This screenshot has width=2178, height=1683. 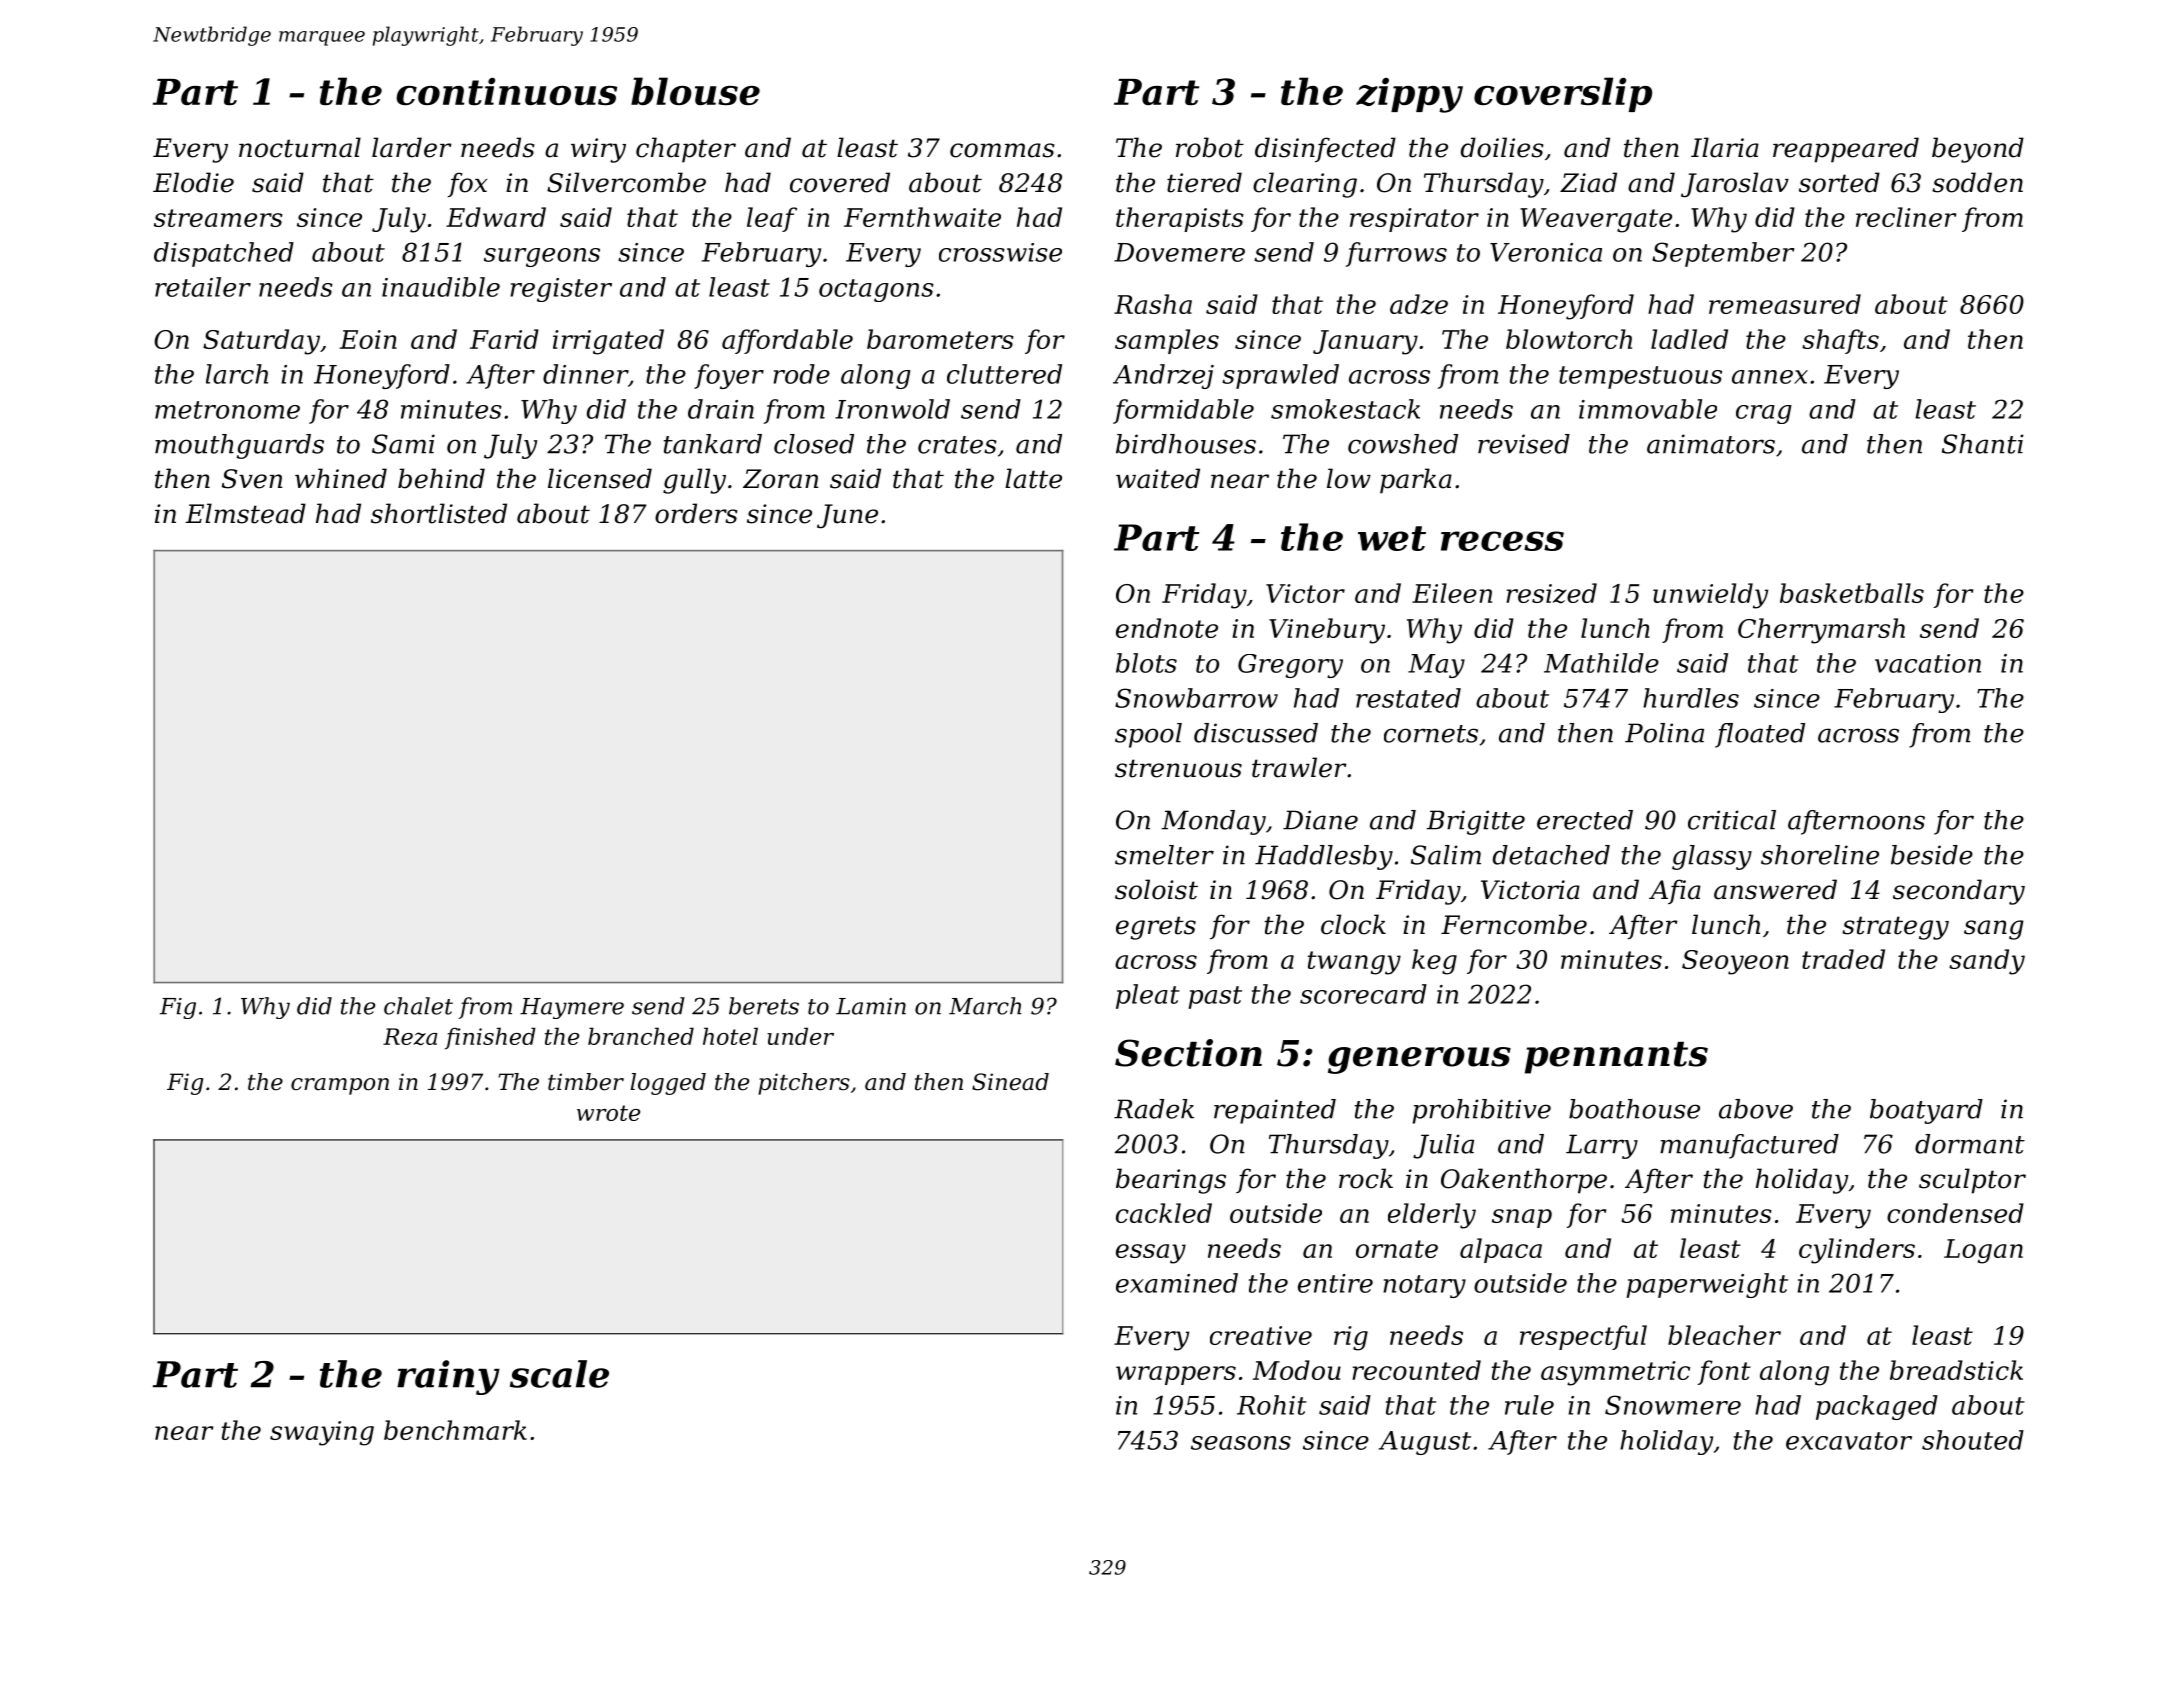 I want to click on manufactured, so click(x=1749, y=1146).
